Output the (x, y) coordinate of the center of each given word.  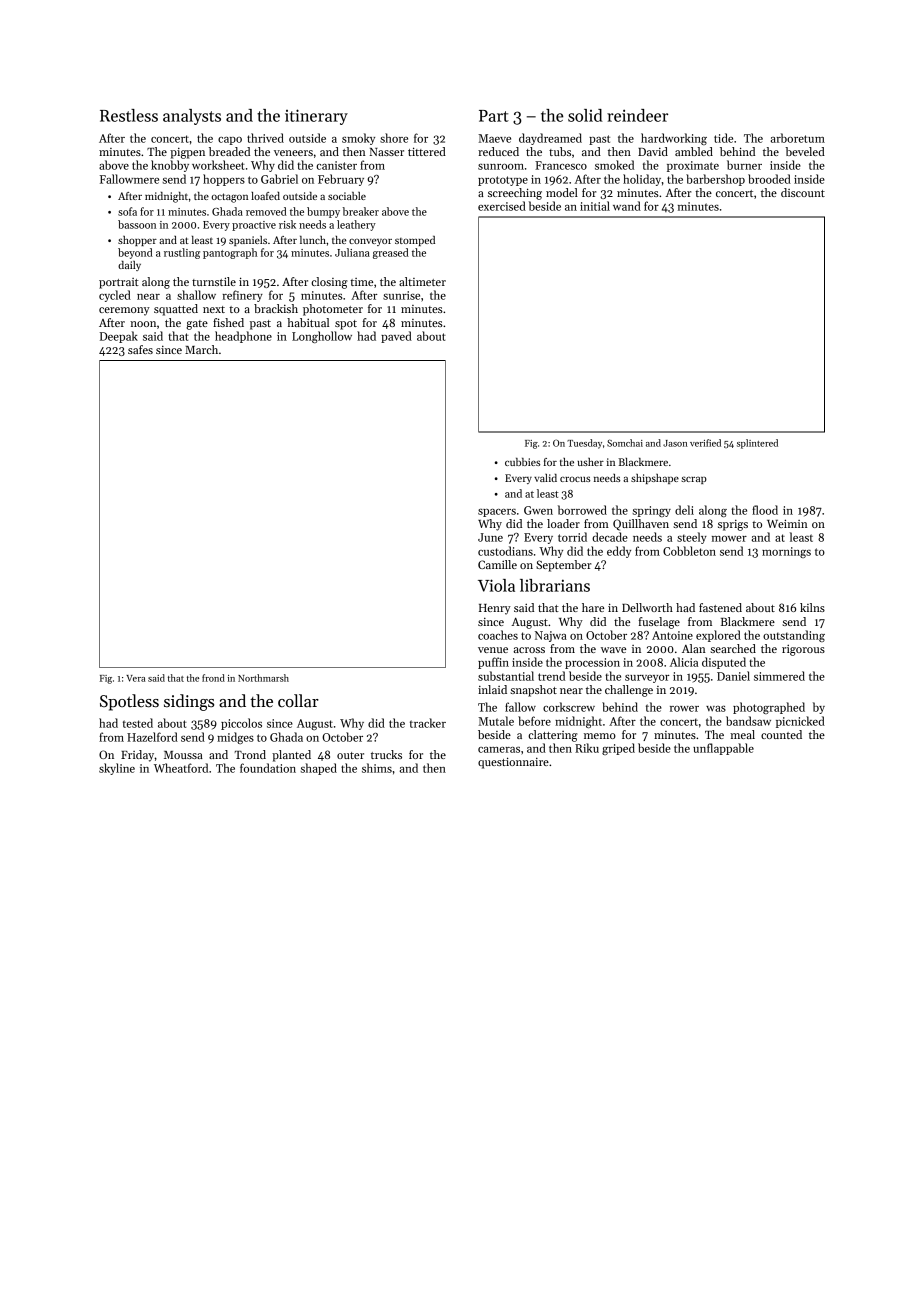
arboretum (798, 138)
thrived (265, 138)
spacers (497, 513)
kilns (812, 607)
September (563, 566)
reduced (498, 151)
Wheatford (181, 768)
